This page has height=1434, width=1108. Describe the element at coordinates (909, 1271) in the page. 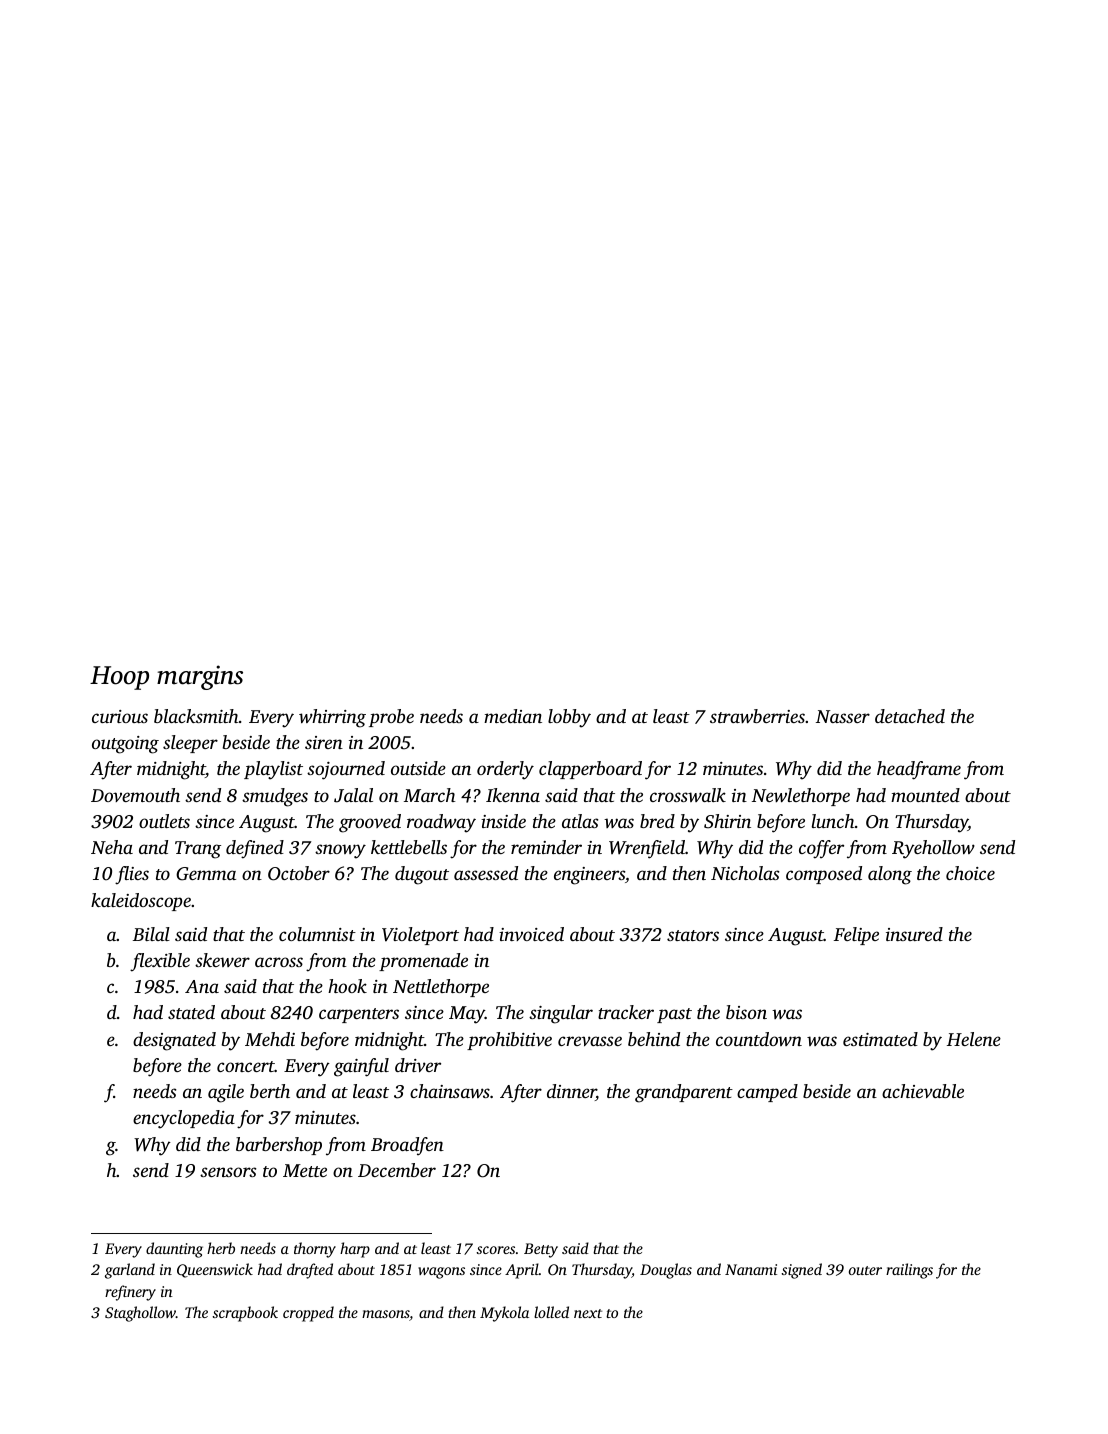

I see `railings` at that location.
